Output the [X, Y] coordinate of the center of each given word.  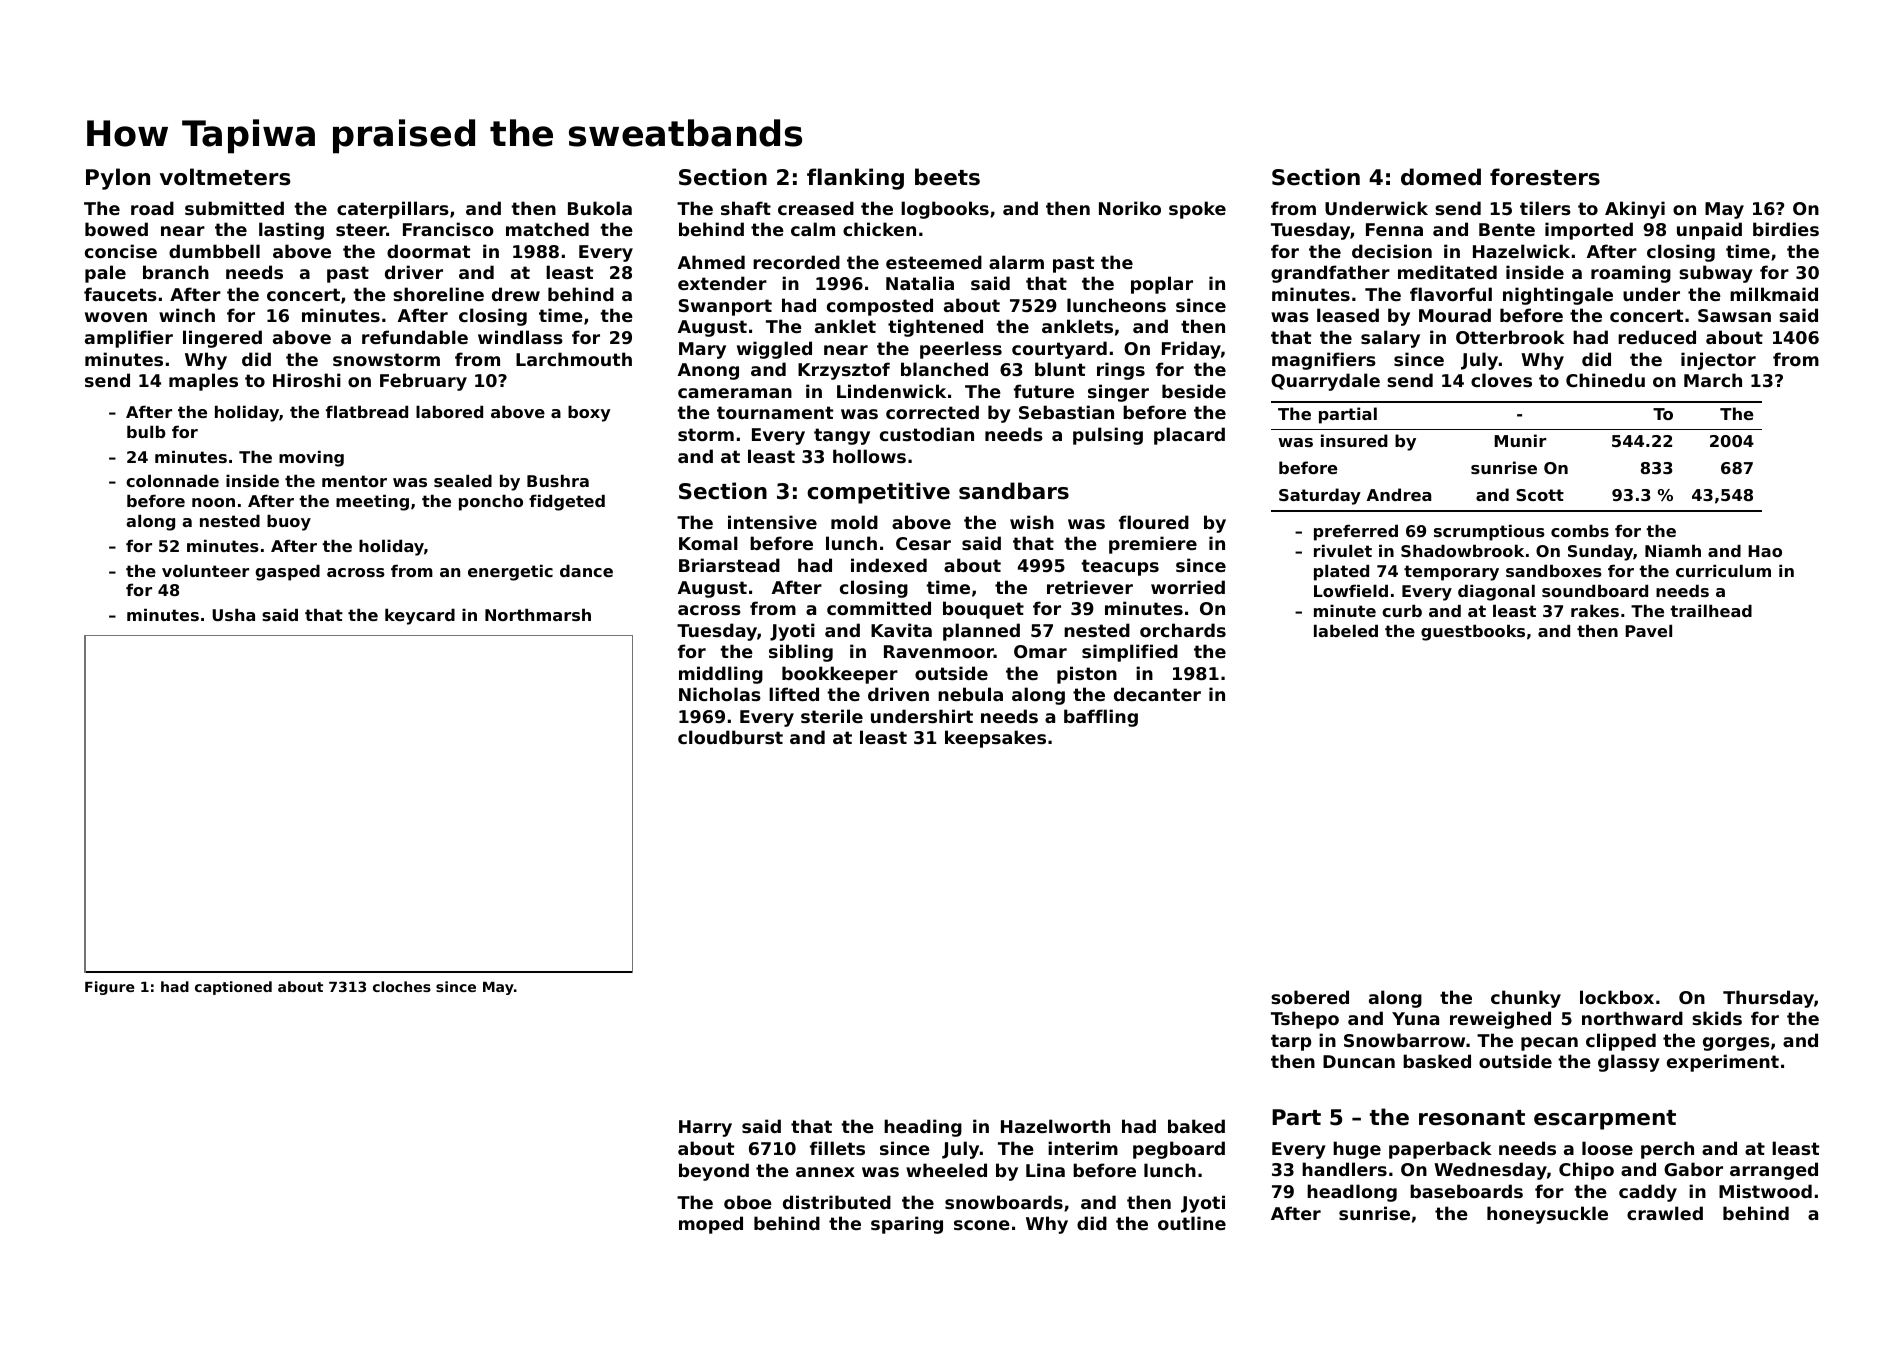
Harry [705, 1128]
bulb [146, 431]
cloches [402, 986]
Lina [1045, 1170]
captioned [233, 988]
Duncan [1359, 1061]
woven [116, 317]
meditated [1447, 272]
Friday [1191, 350]
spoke [1197, 210]
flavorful [1451, 294]
